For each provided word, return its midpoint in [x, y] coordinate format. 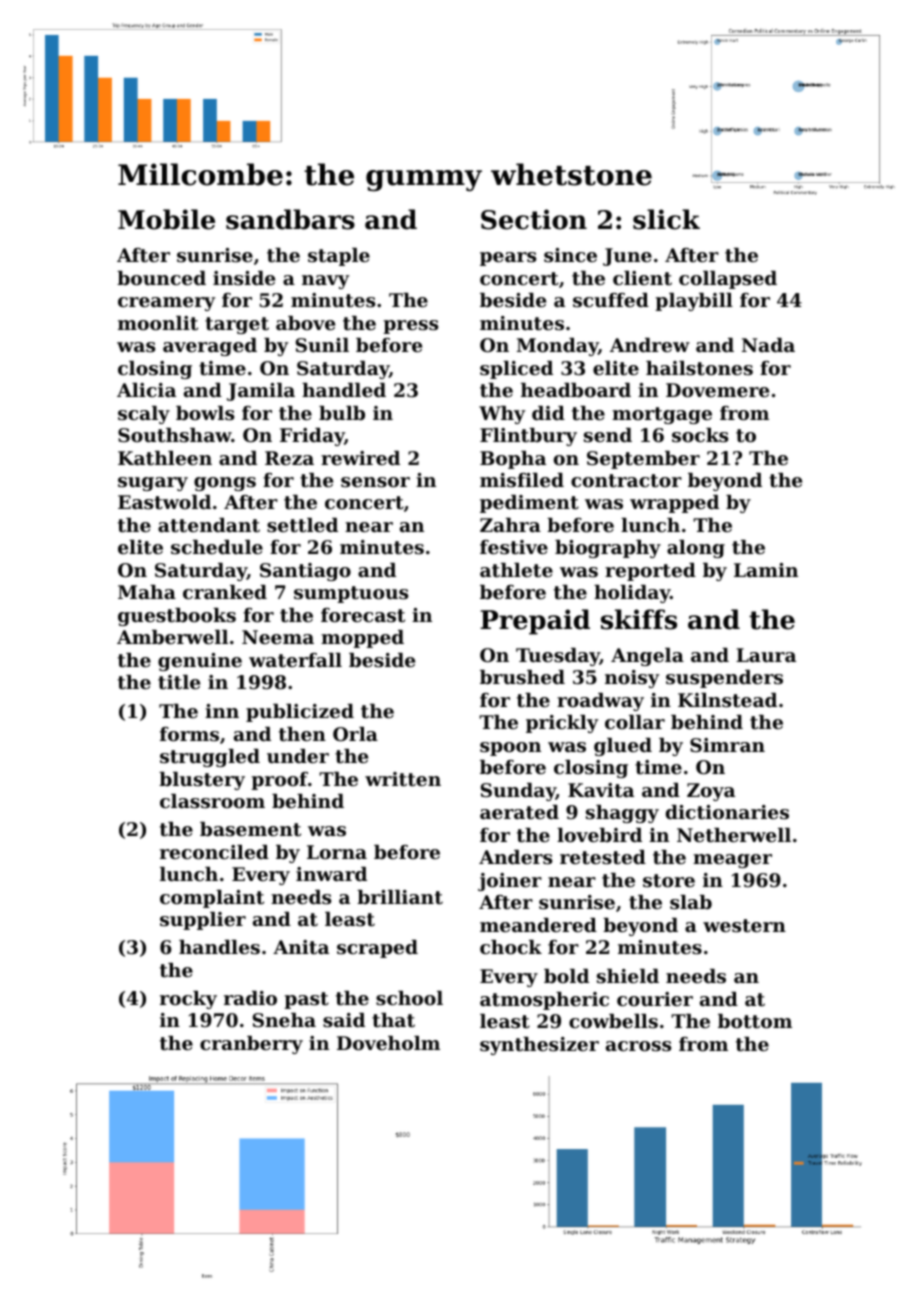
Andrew [650, 345]
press [410, 327]
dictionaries [727, 812]
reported [650, 572]
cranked [225, 592]
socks [700, 435]
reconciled [214, 852]
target [237, 325]
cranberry [251, 1045]
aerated [519, 812]
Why [502, 415]
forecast [363, 615]
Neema [278, 637]
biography [608, 549]
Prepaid [535, 622]
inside [244, 278]
